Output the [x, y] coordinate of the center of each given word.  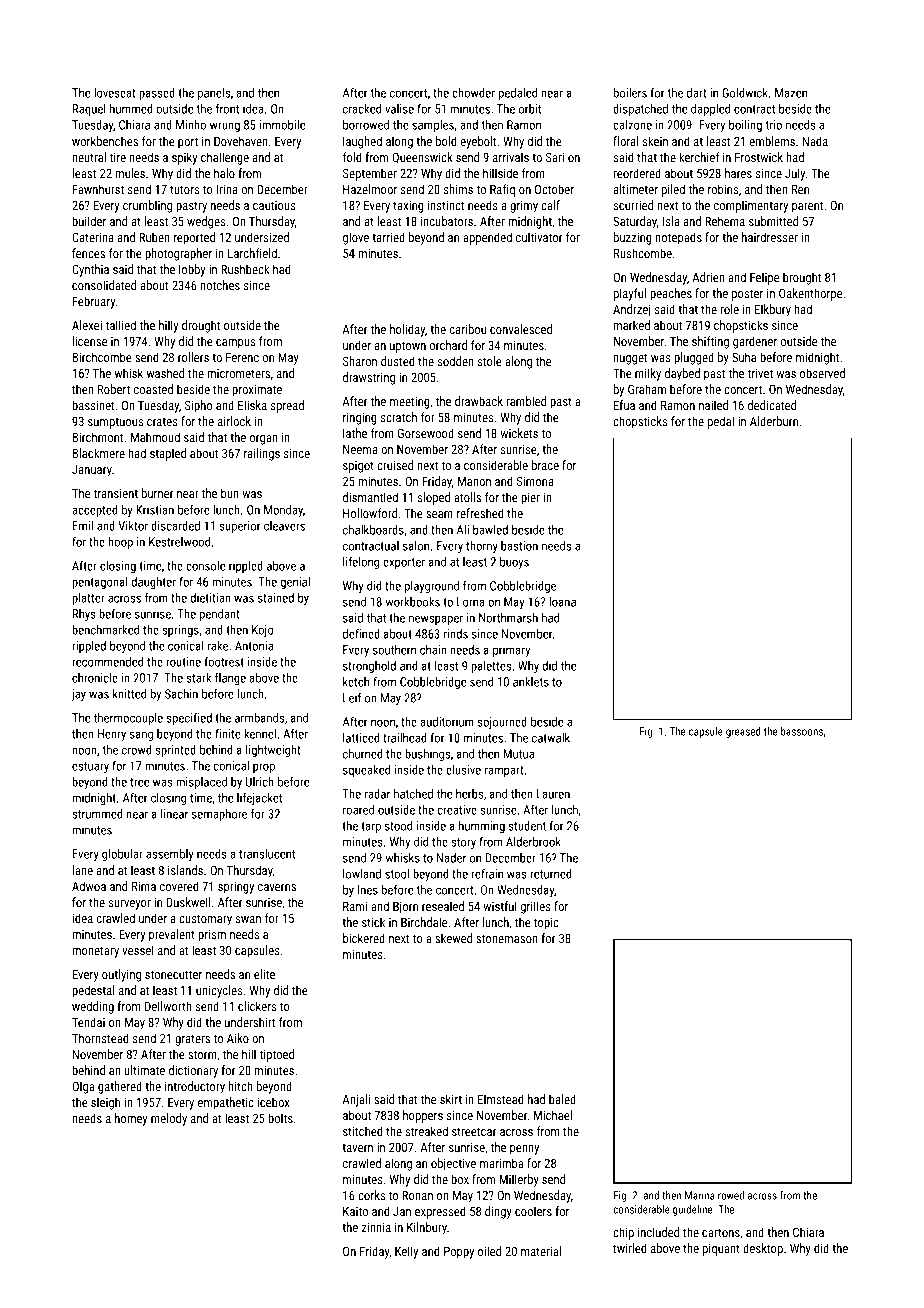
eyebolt [479, 142]
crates [162, 421]
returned [551, 874]
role [730, 309]
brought [802, 278]
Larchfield [252, 253]
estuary [90, 767]
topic [546, 924]
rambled [526, 401]
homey [131, 1119]
